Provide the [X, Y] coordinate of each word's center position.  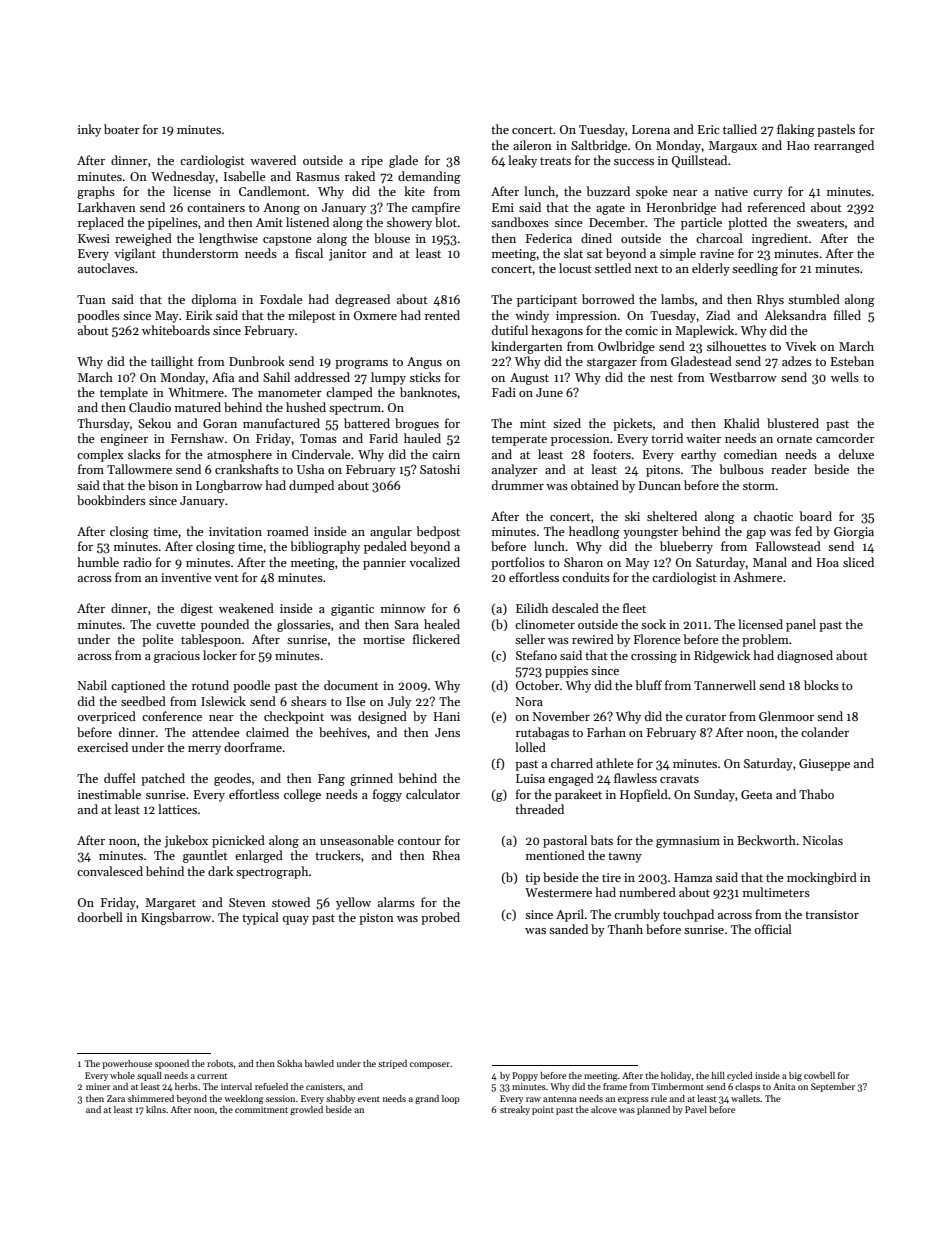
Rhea [446, 855]
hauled [422, 438]
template [124, 393]
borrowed [608, 299]
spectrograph [272, 872]
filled [847, 315]
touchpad [688, 915]
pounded [225, 625]
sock [653, 624]
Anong [281, 209]
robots [220, 1063]
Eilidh [532, 608]
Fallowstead [788, 546]
